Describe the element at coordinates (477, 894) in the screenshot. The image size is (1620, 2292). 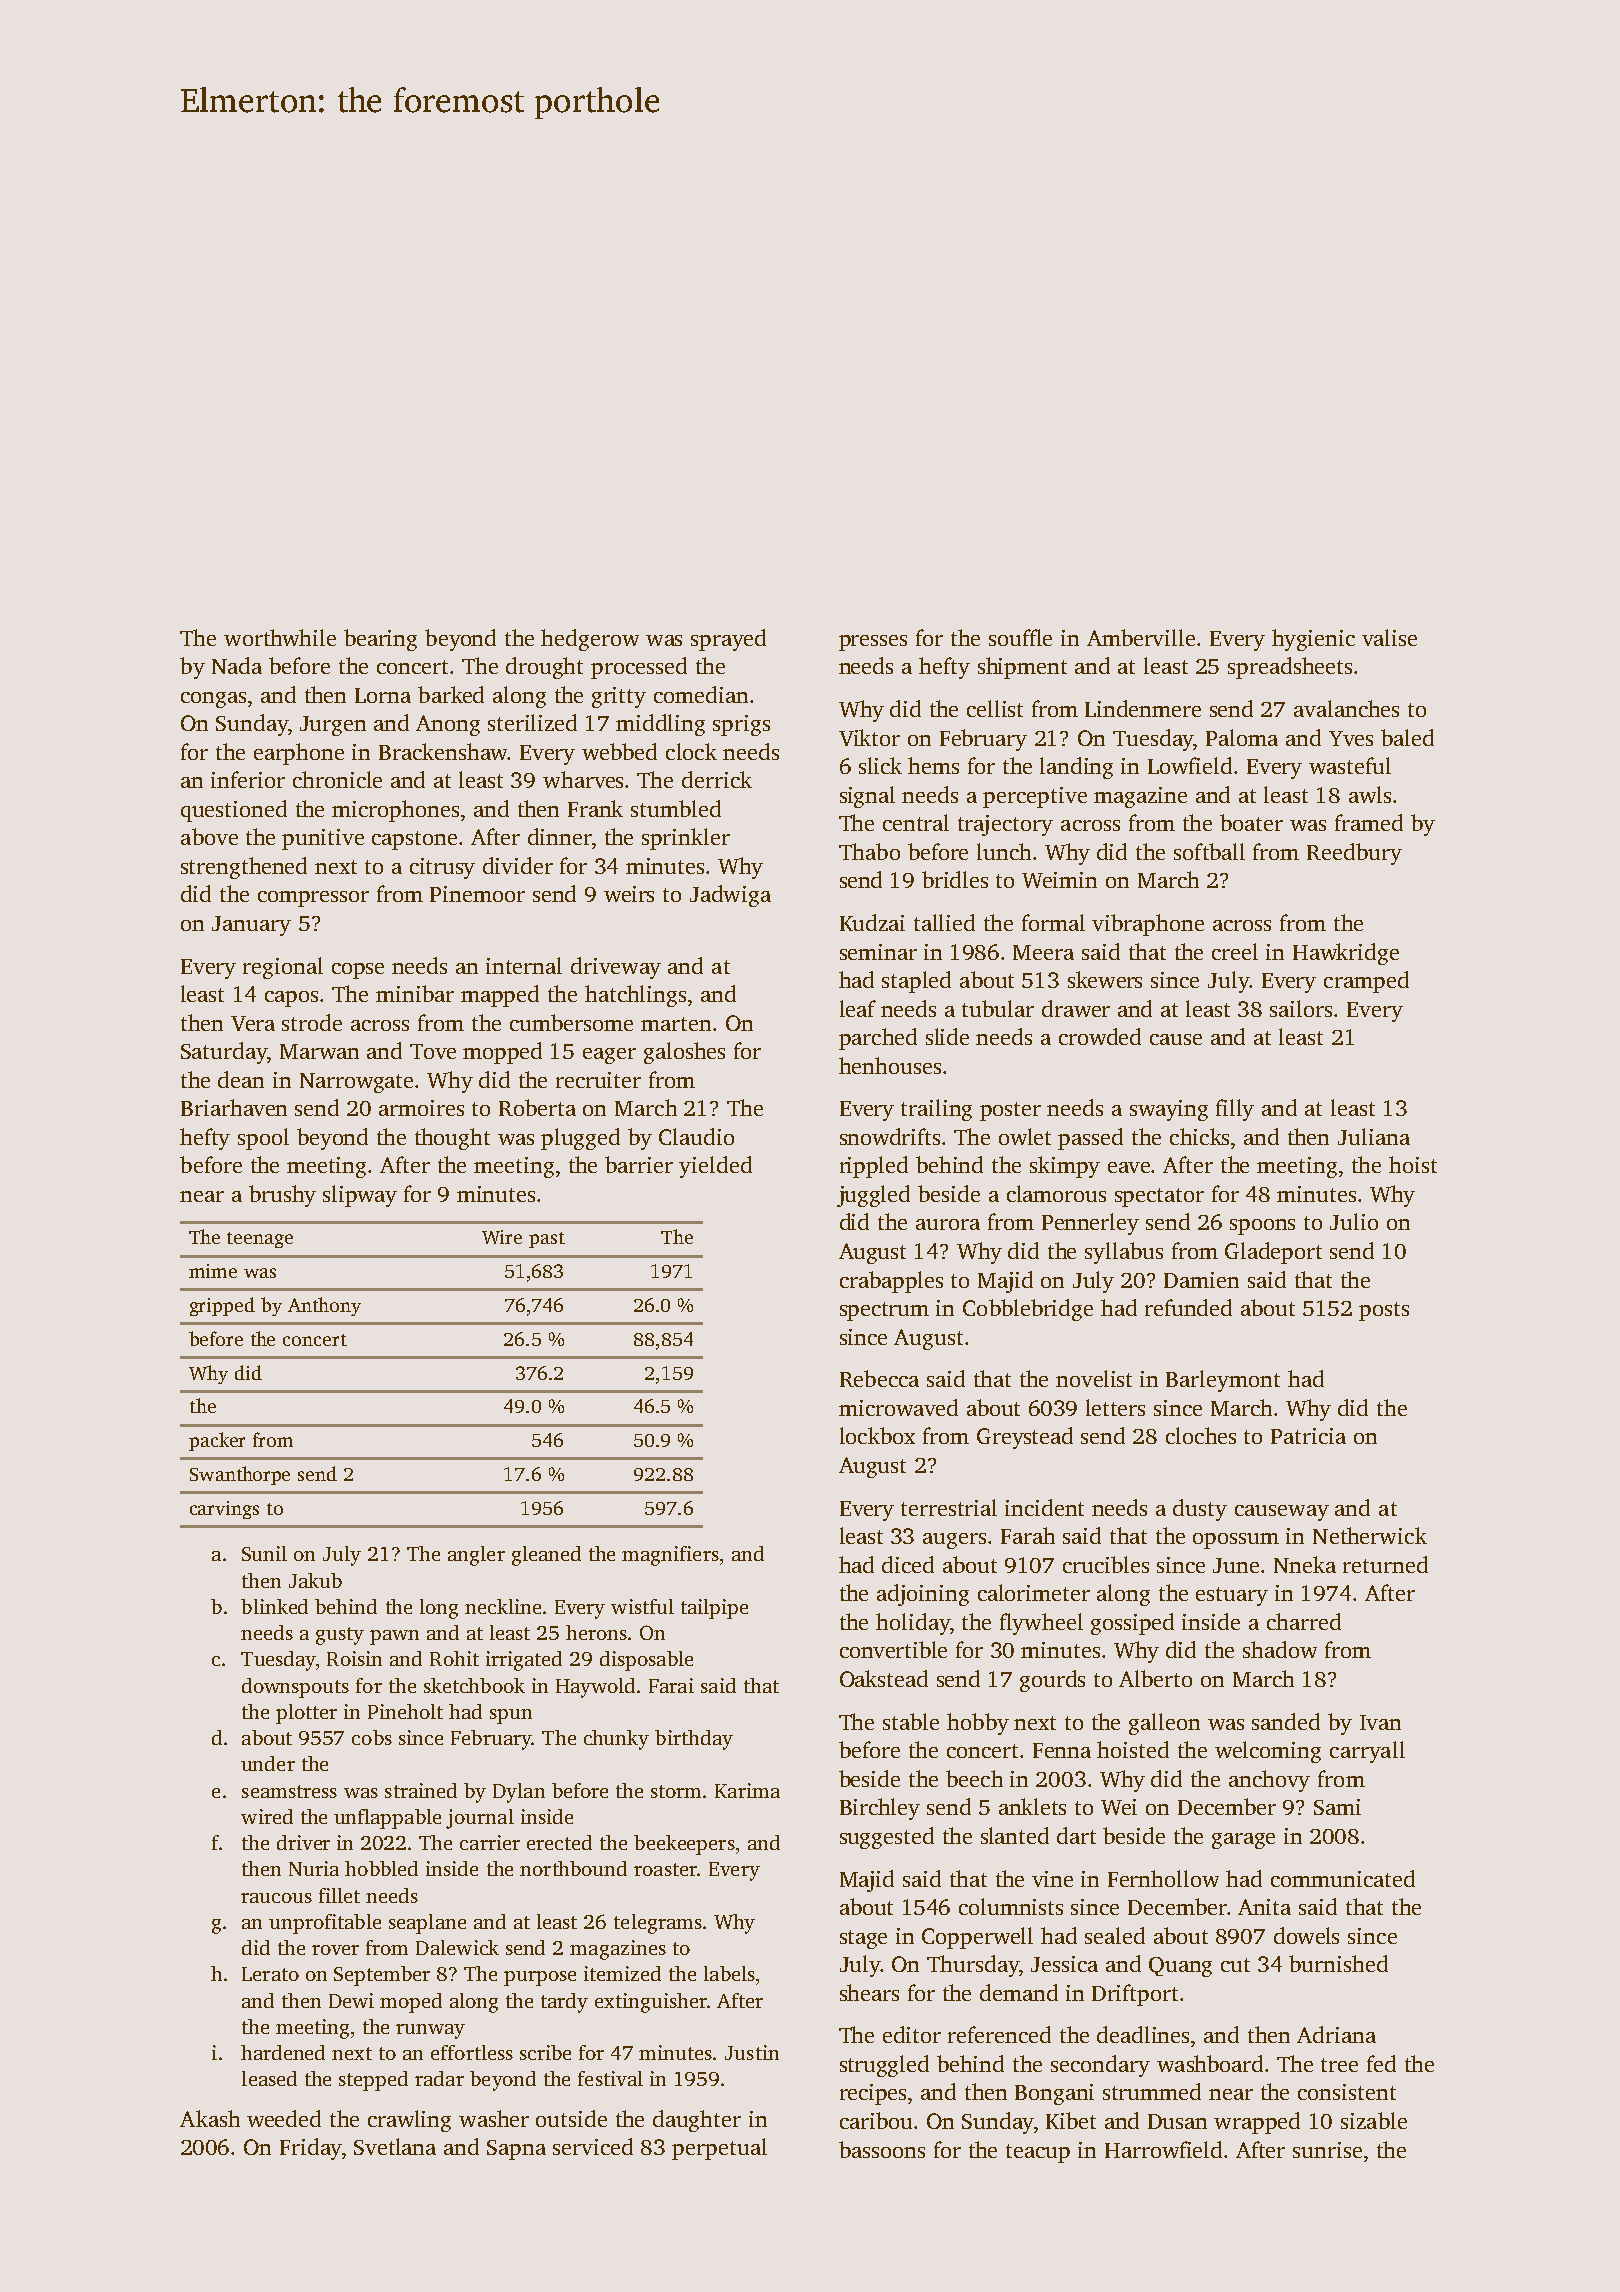
I see `Pinemoor` at that location.
